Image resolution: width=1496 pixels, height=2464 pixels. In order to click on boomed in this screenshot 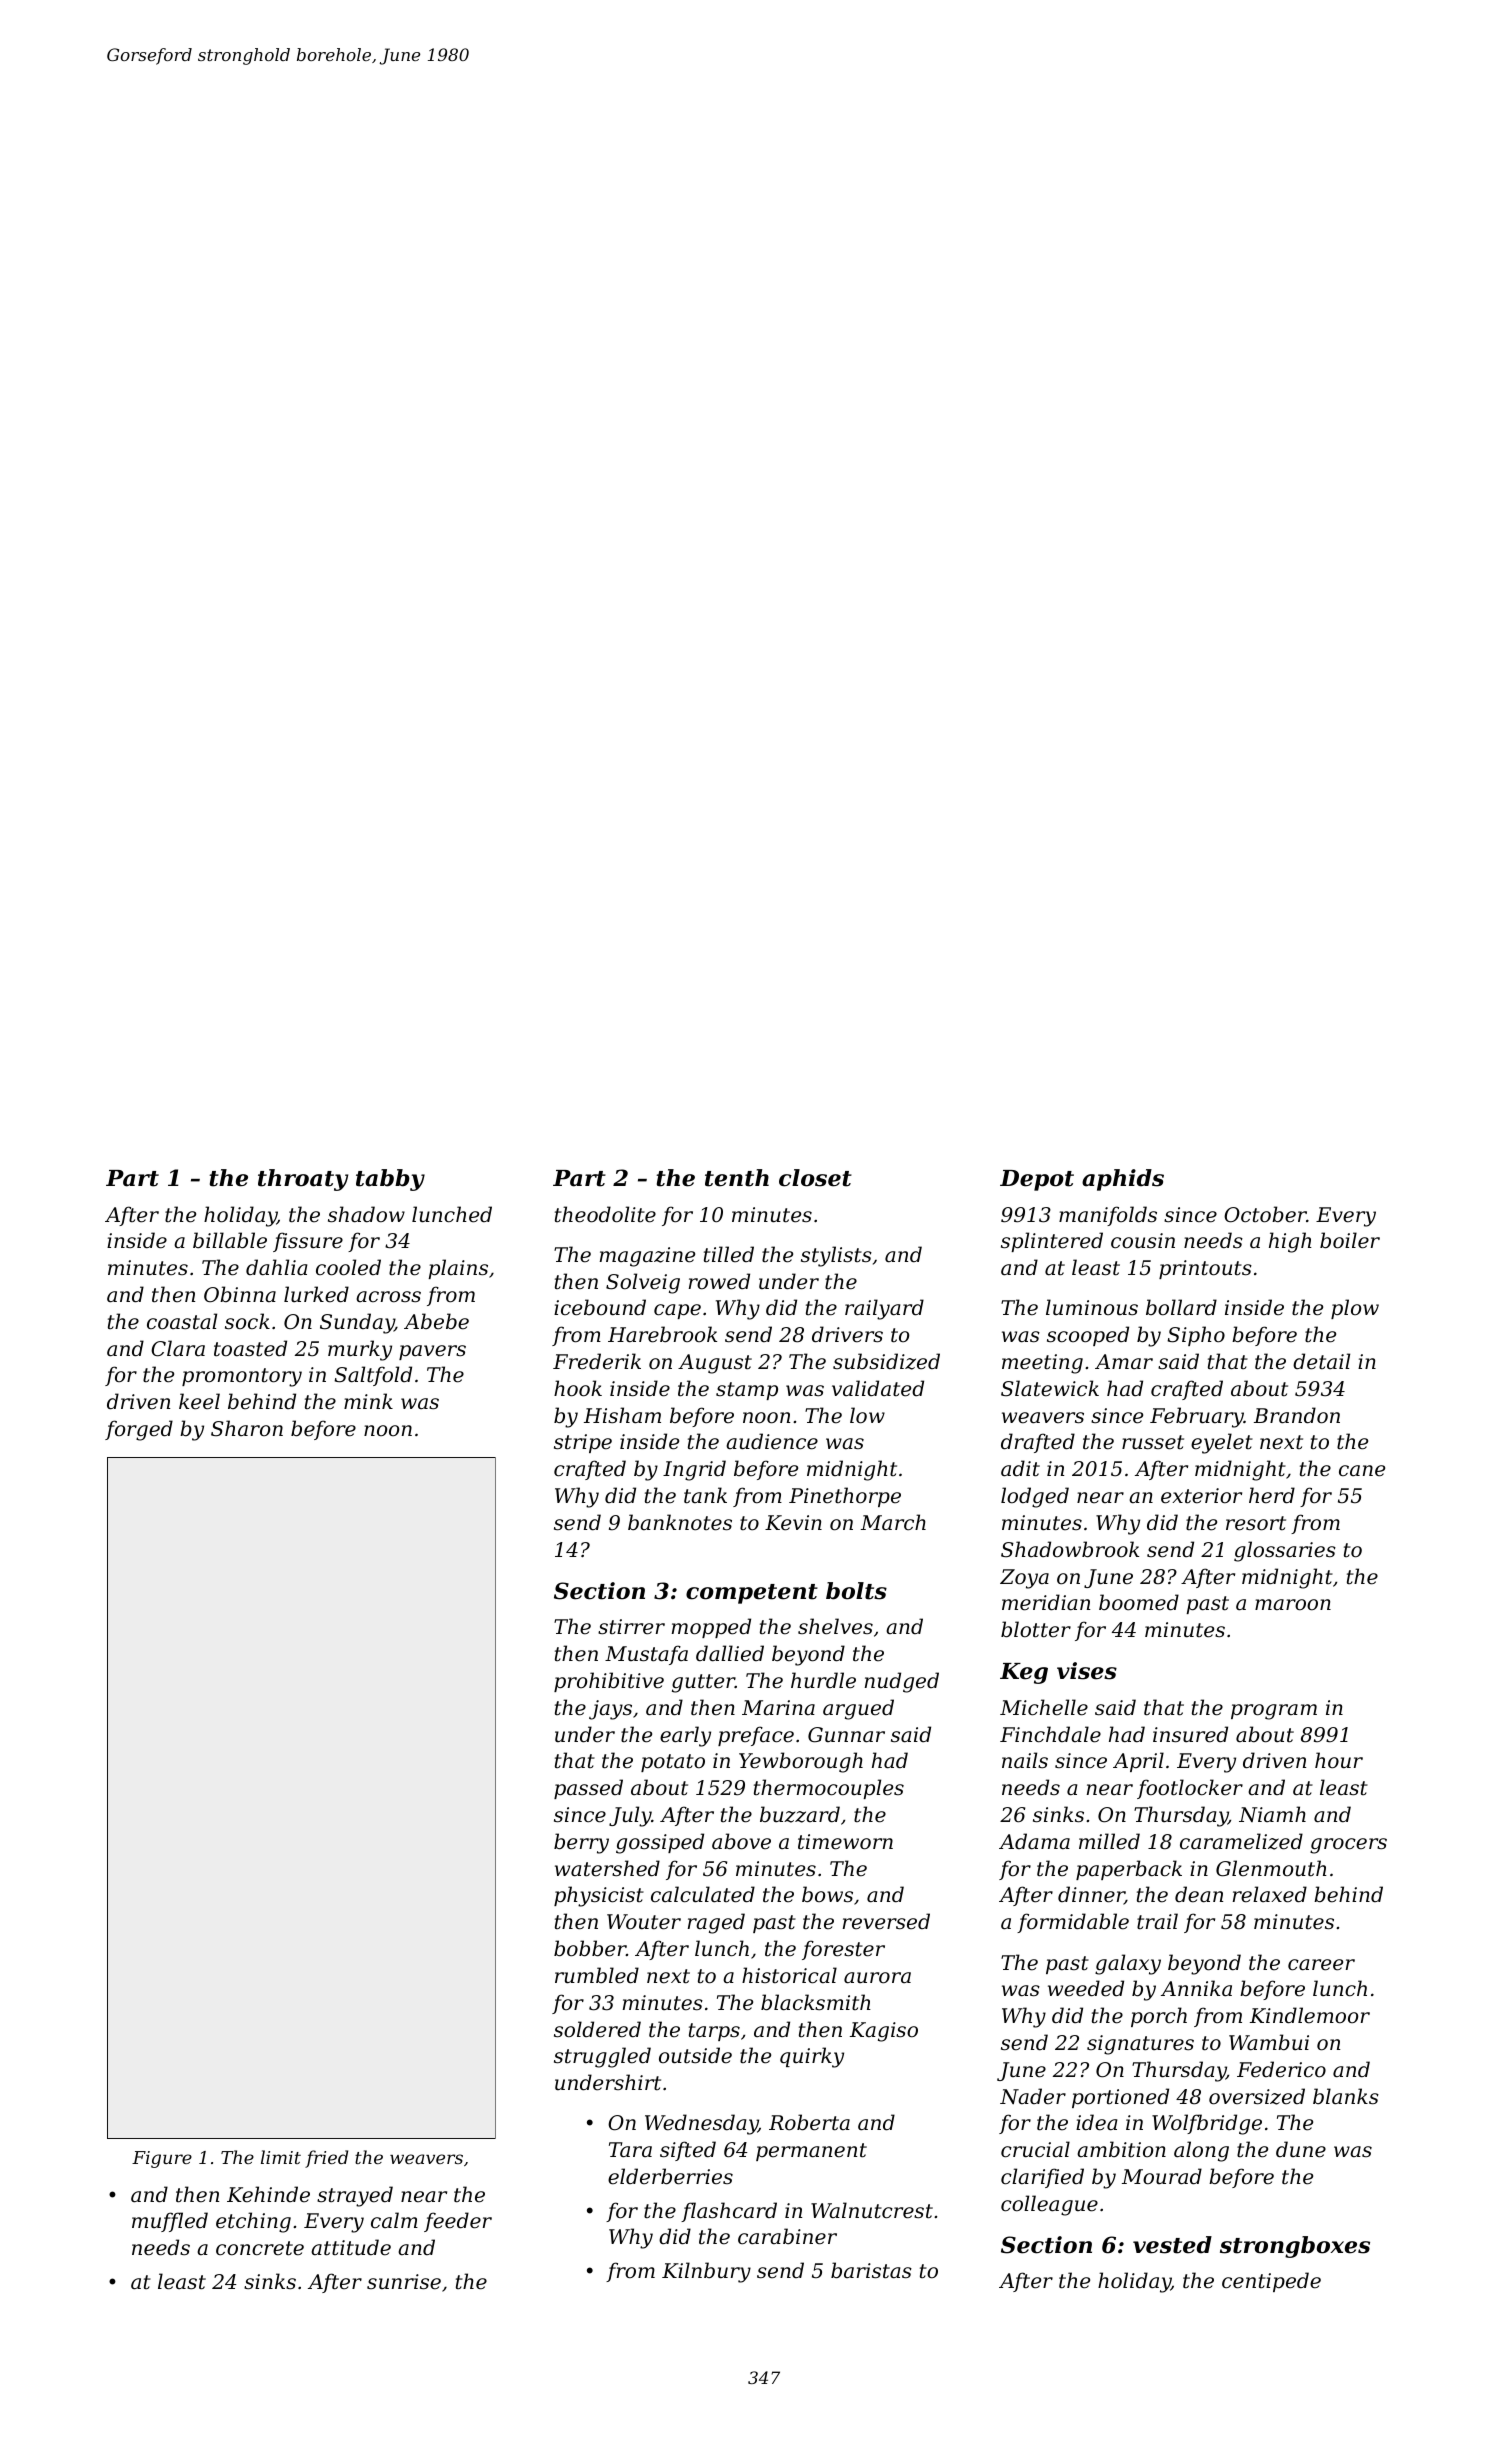, I will do `click(1139, 1602)`.
